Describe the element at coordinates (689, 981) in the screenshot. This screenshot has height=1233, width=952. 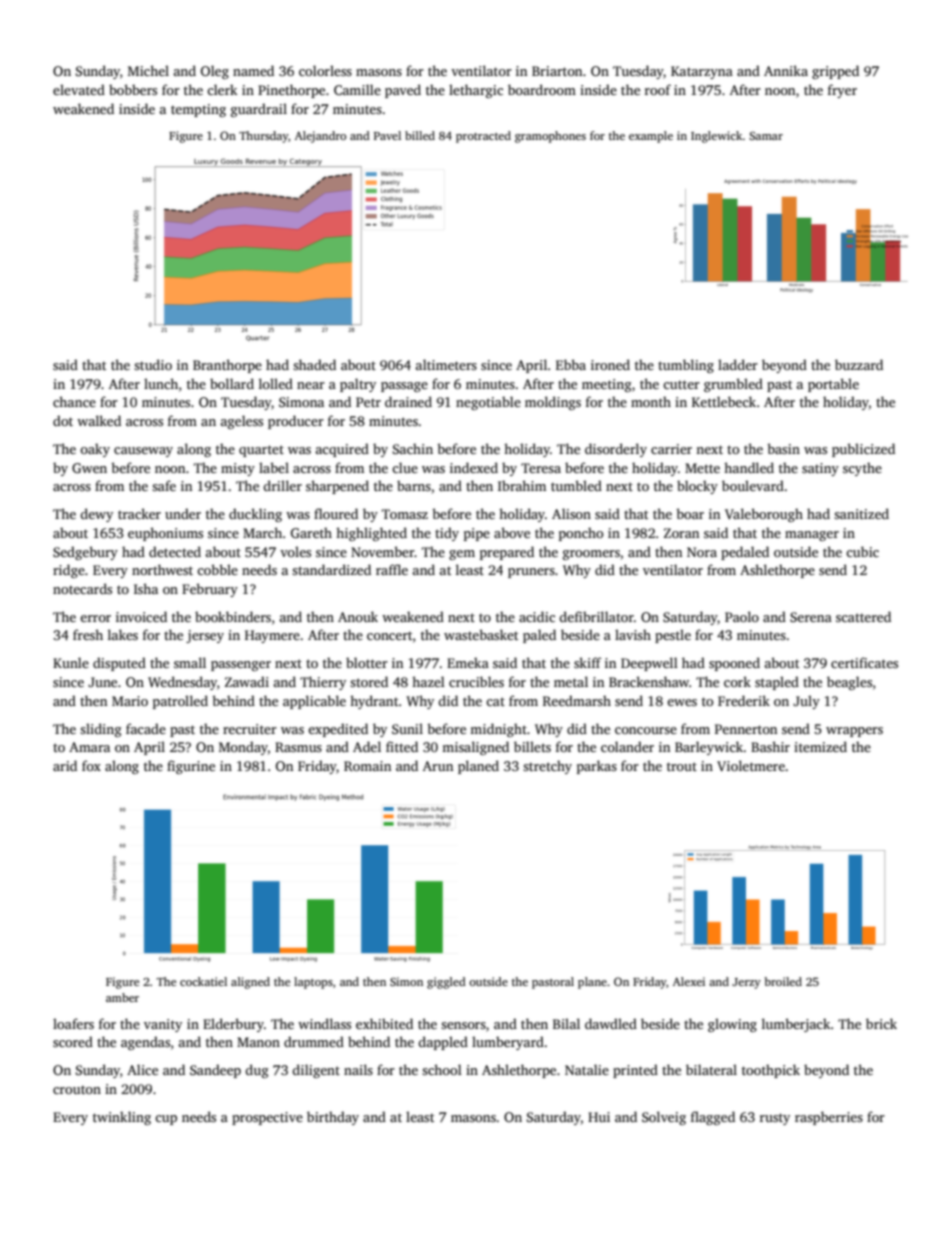
I see `Alexei` at that location.
